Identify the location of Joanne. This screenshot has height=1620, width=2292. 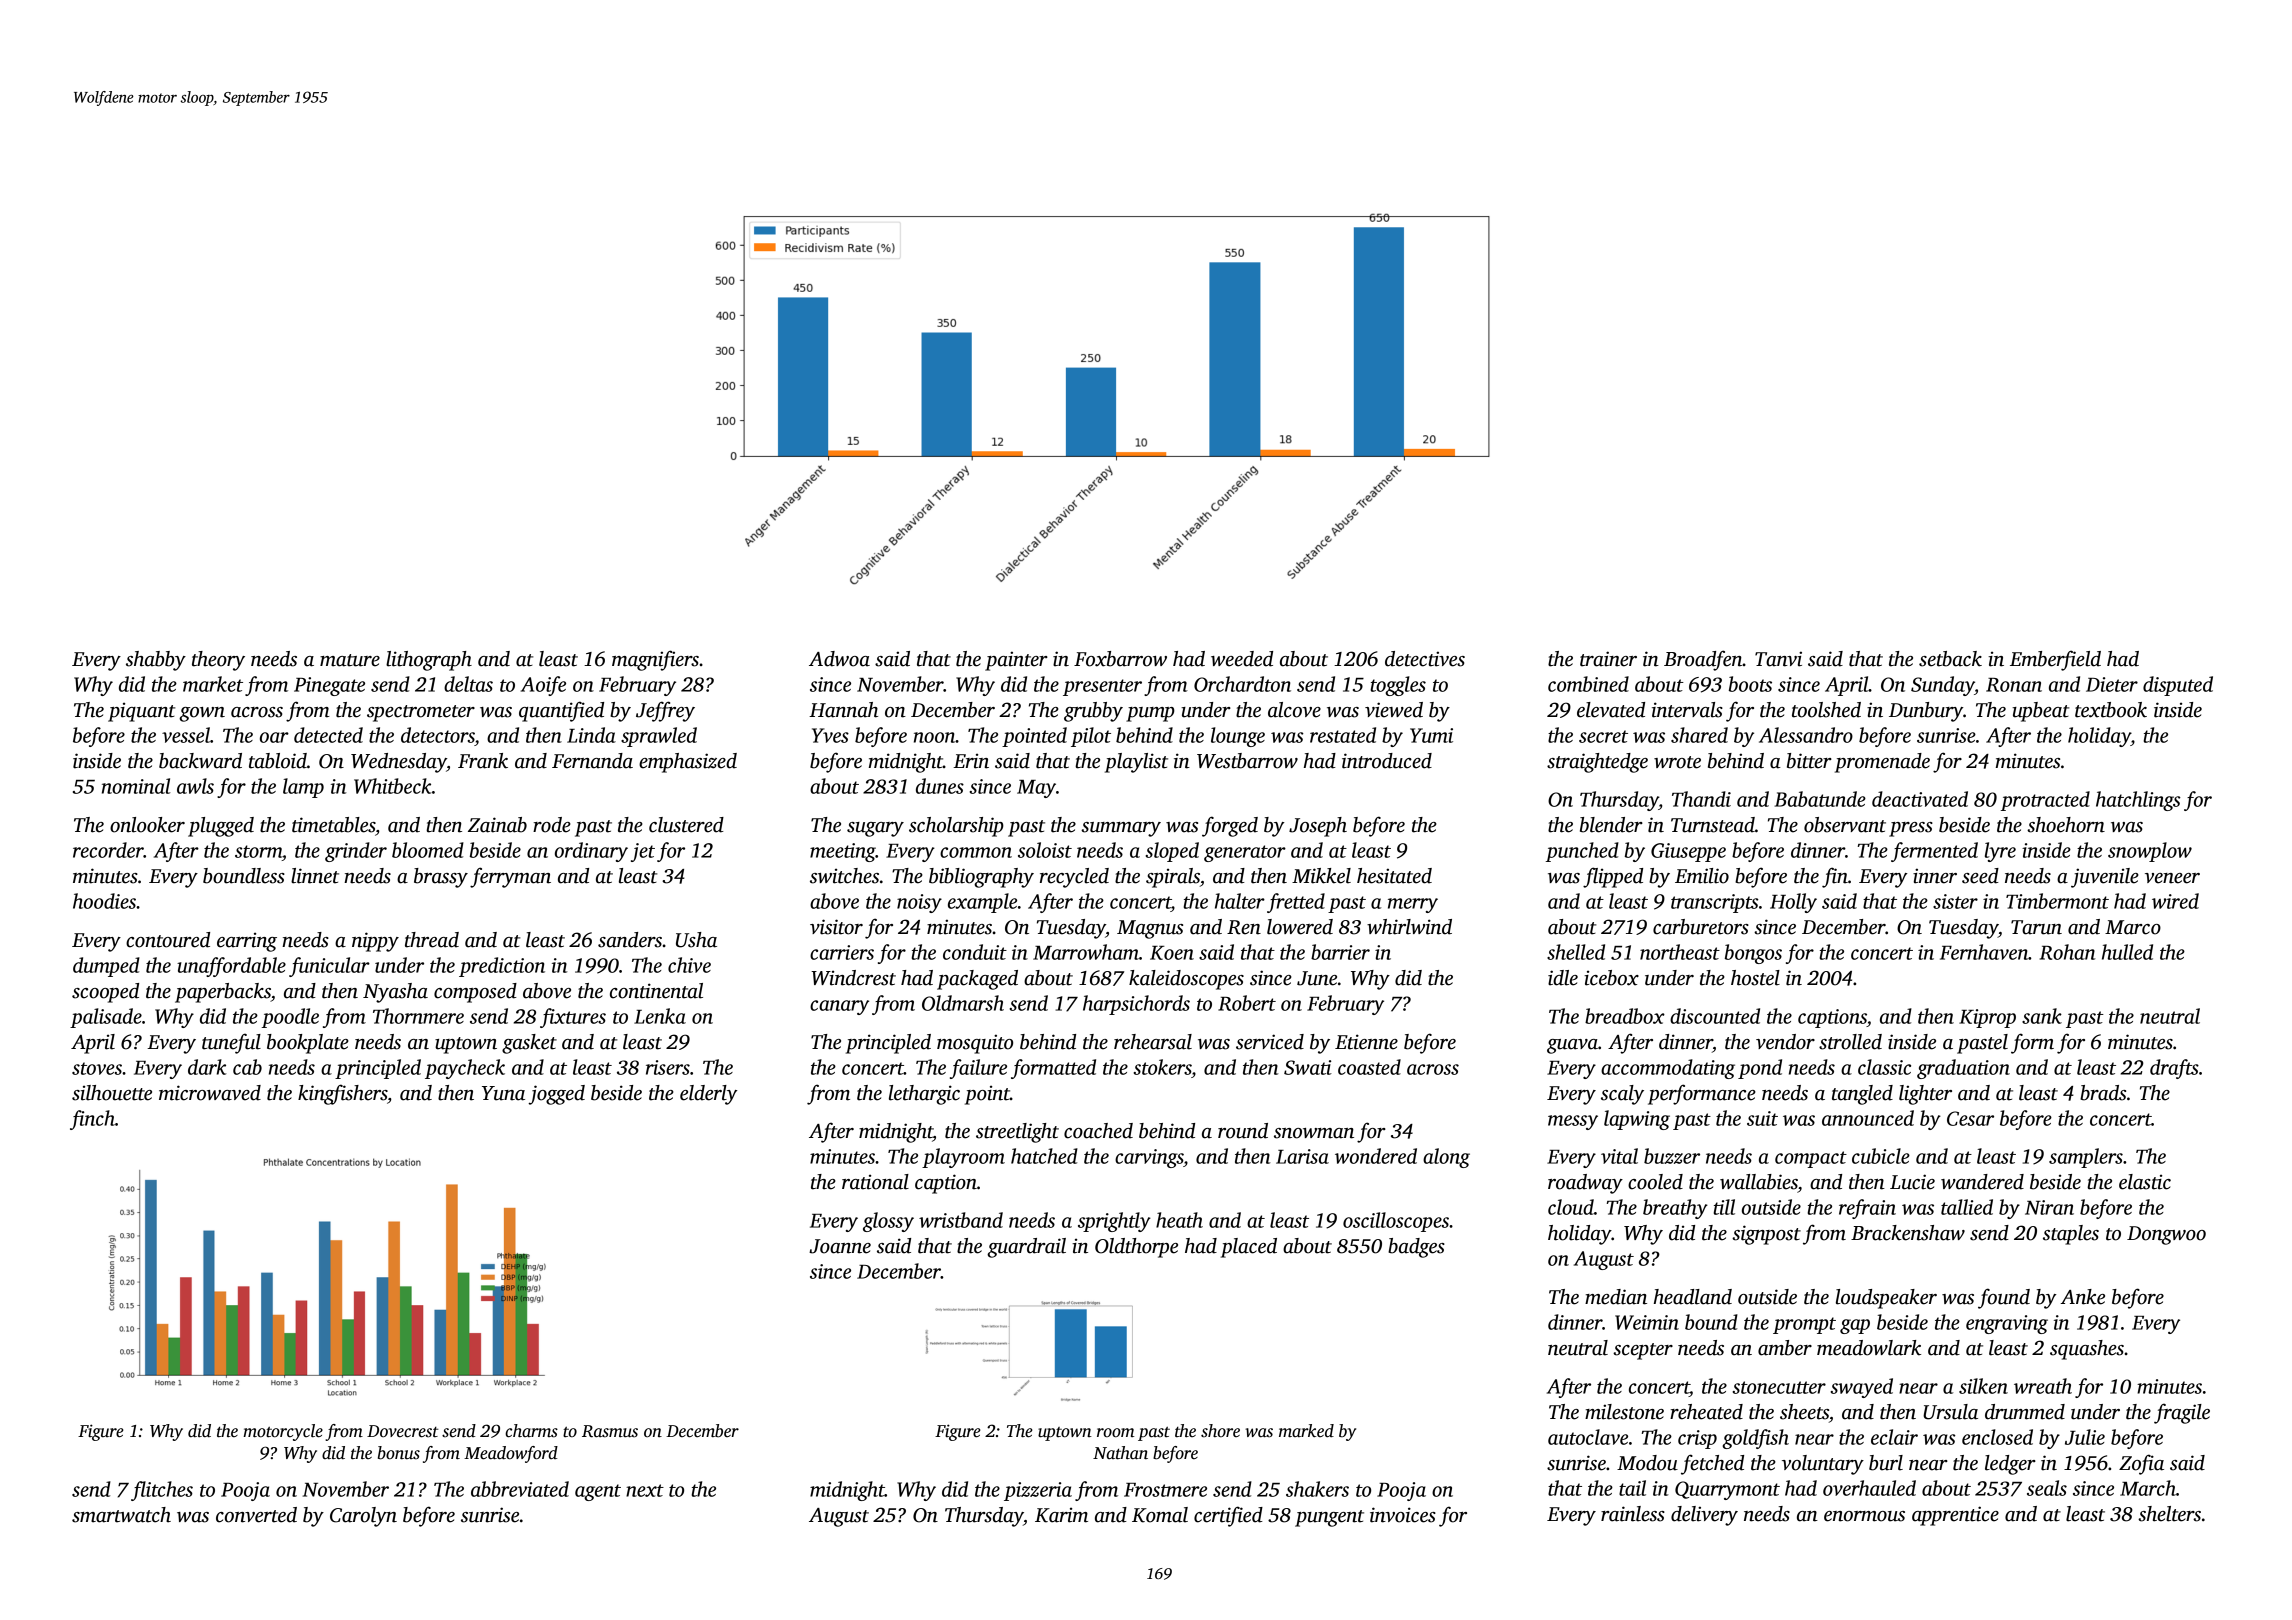
(840, 1246).
